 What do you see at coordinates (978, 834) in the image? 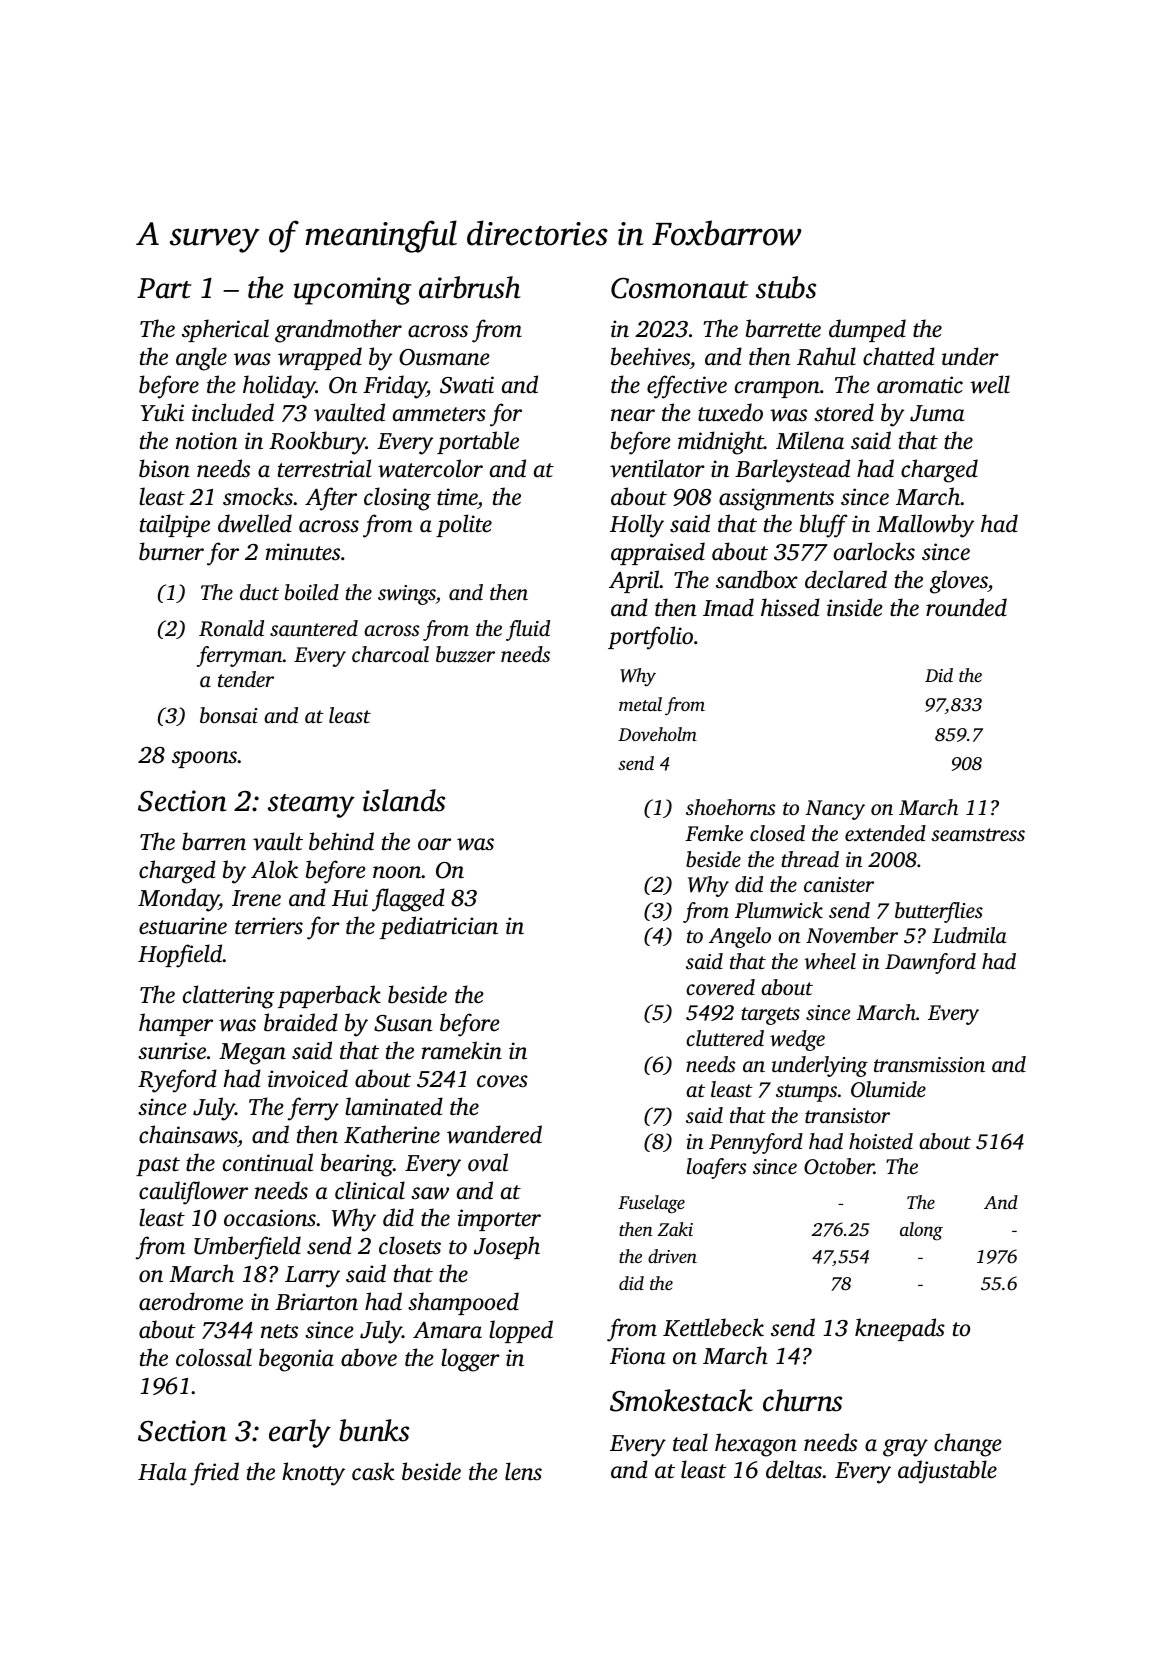
I see `seamstress` at bounding box center [978, 834].
